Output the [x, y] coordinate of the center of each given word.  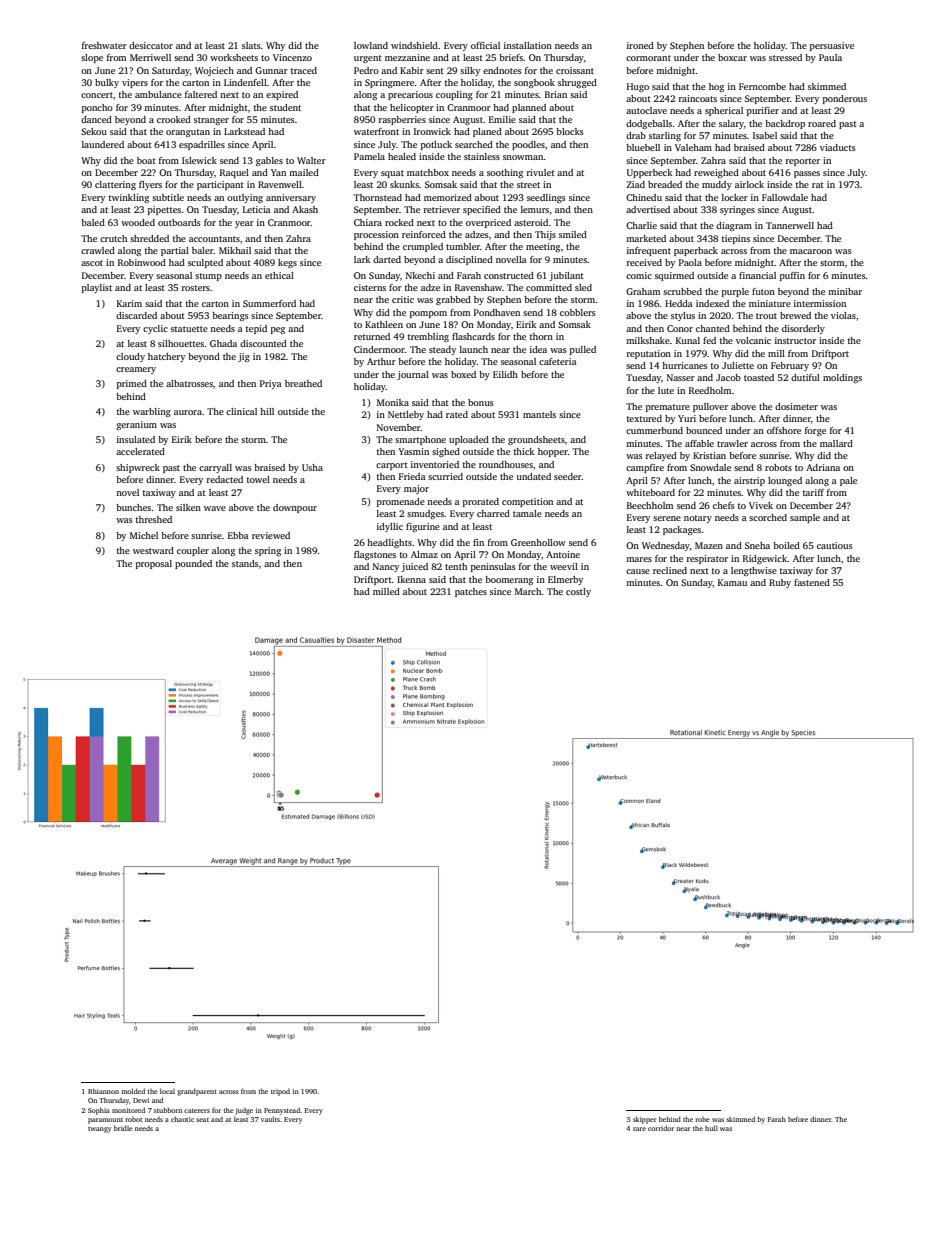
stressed [785, 57]
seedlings [546, 198]
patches [471, 592]
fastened [812, 582]
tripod [280, 1092]
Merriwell [150, 57]
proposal [154, 564]
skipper [645, 1120]
